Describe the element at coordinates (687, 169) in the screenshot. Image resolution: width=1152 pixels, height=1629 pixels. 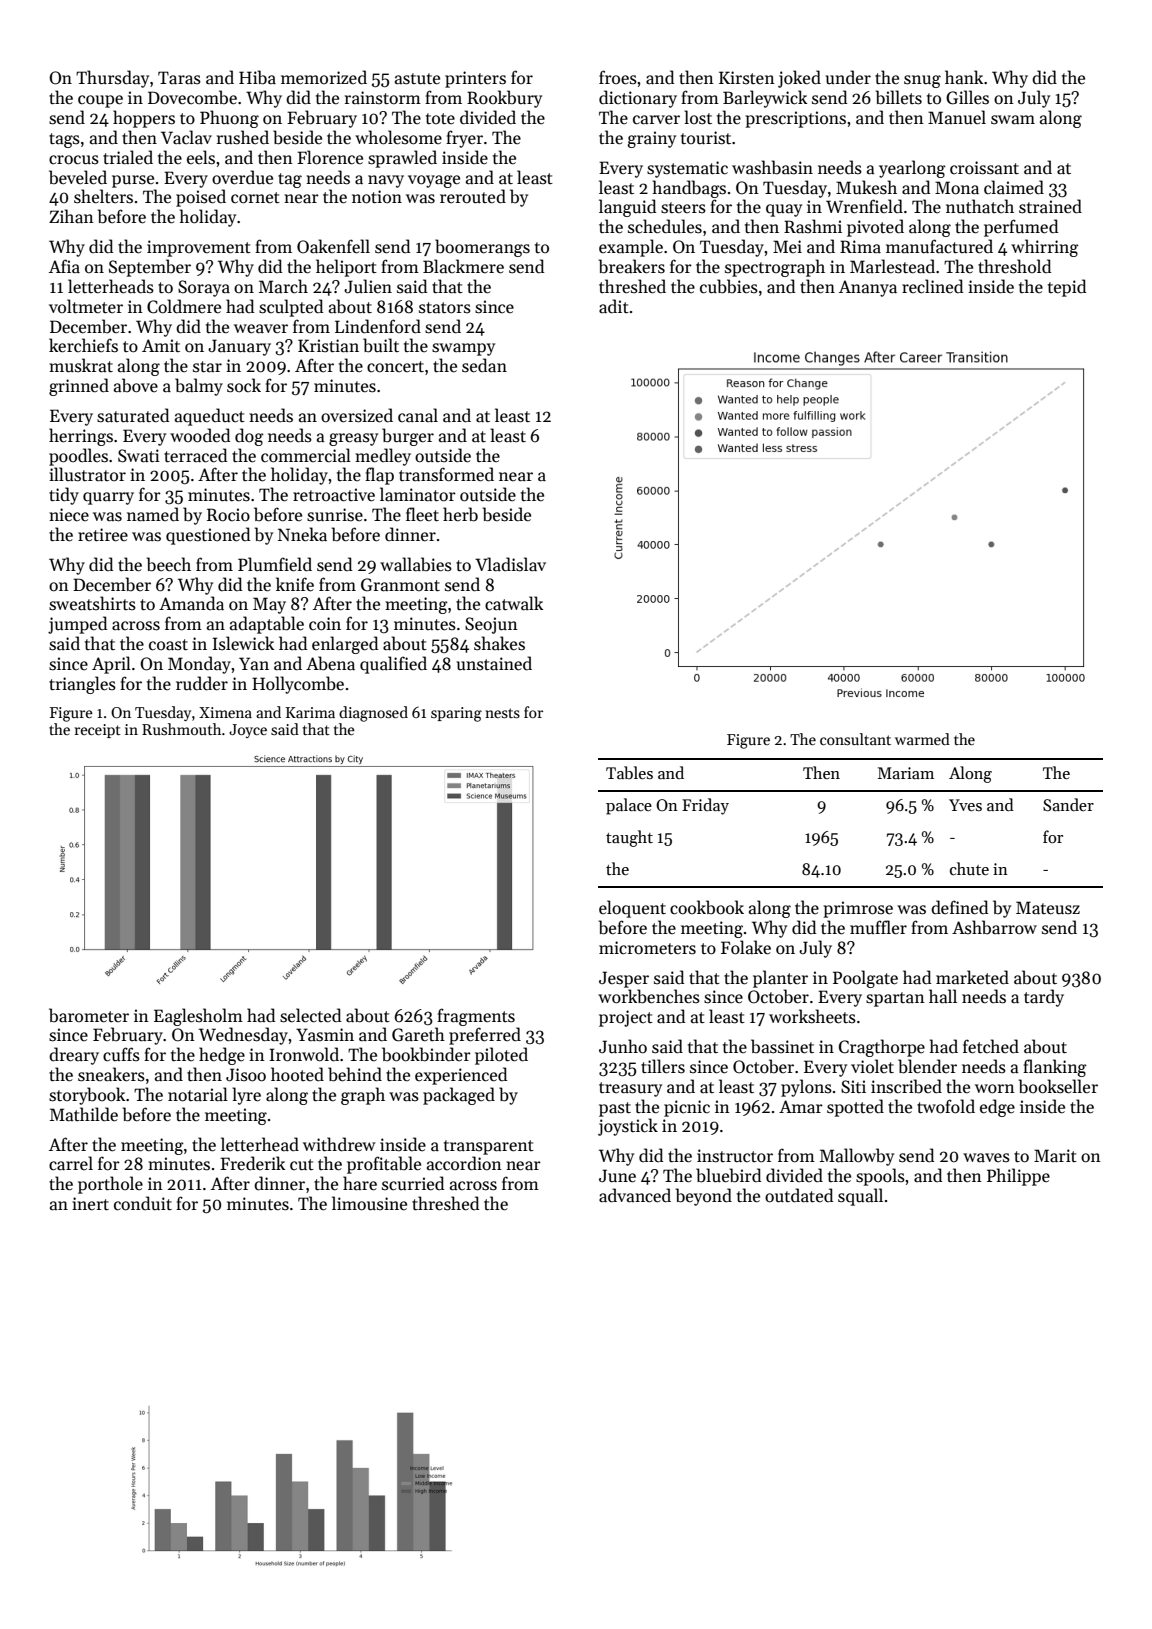
I see `systematic` at that location.
